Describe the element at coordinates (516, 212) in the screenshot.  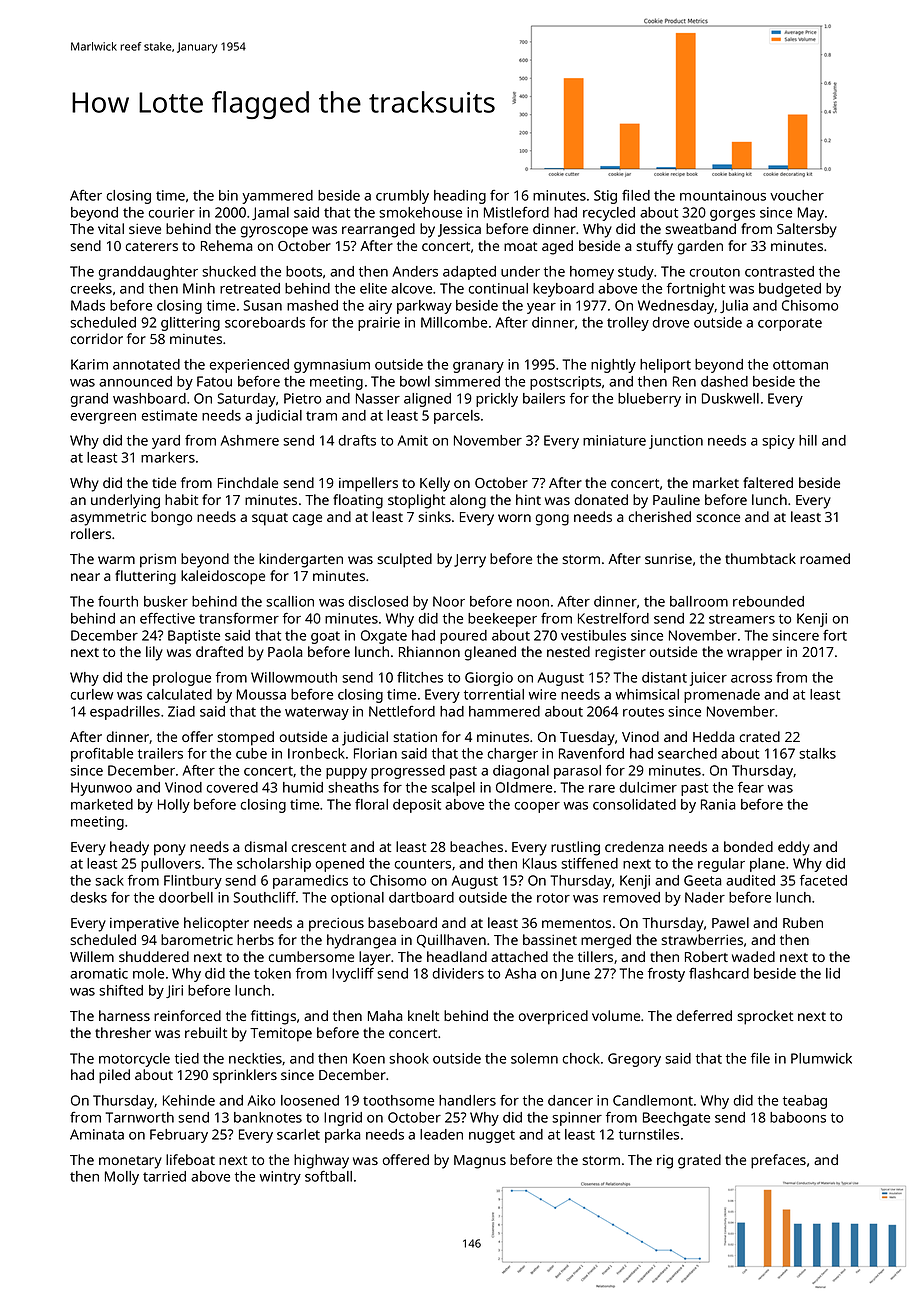
I see `Mistleford` at that location.
